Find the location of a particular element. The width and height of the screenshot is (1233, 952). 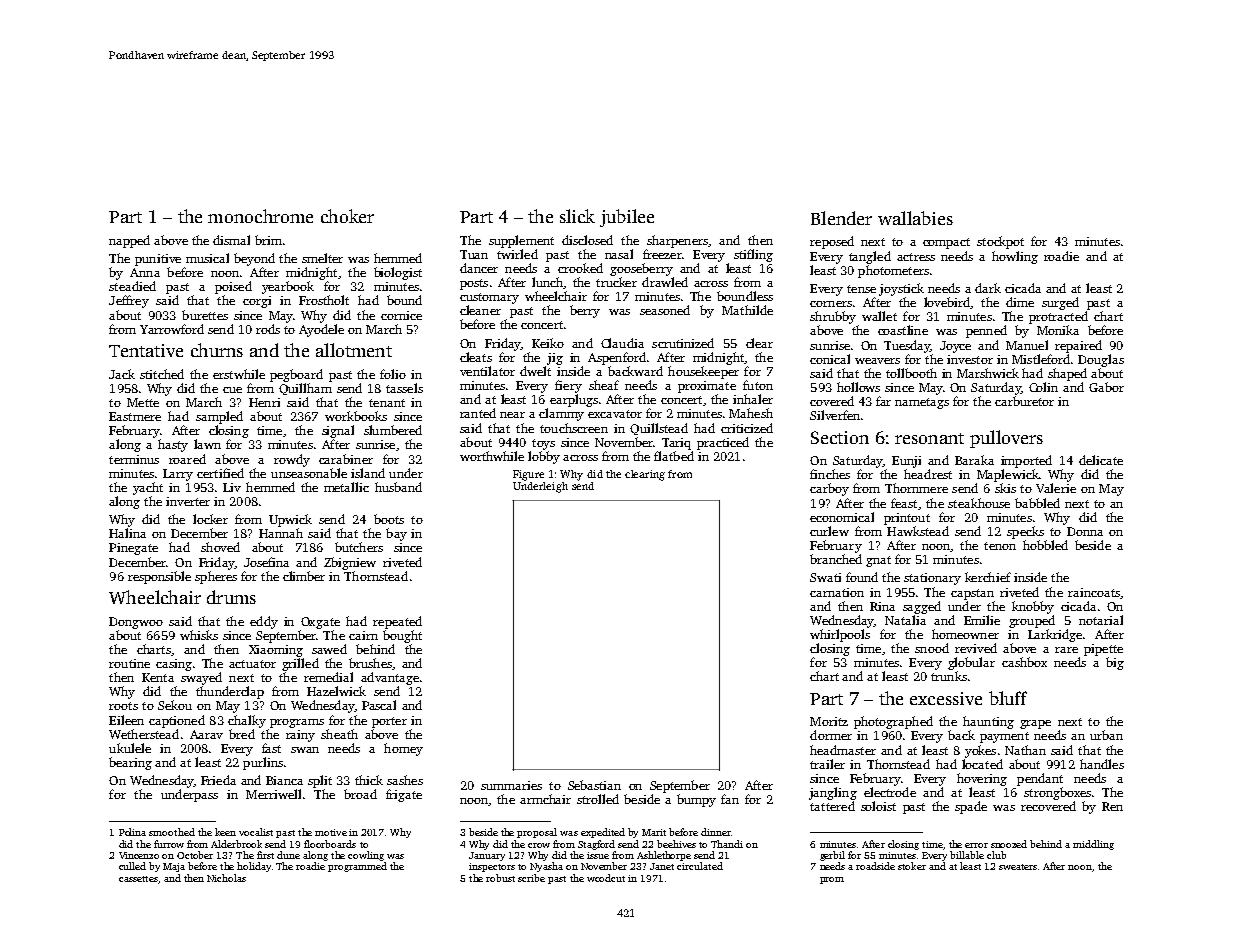

stitched is located at coordinates (162, 374).
